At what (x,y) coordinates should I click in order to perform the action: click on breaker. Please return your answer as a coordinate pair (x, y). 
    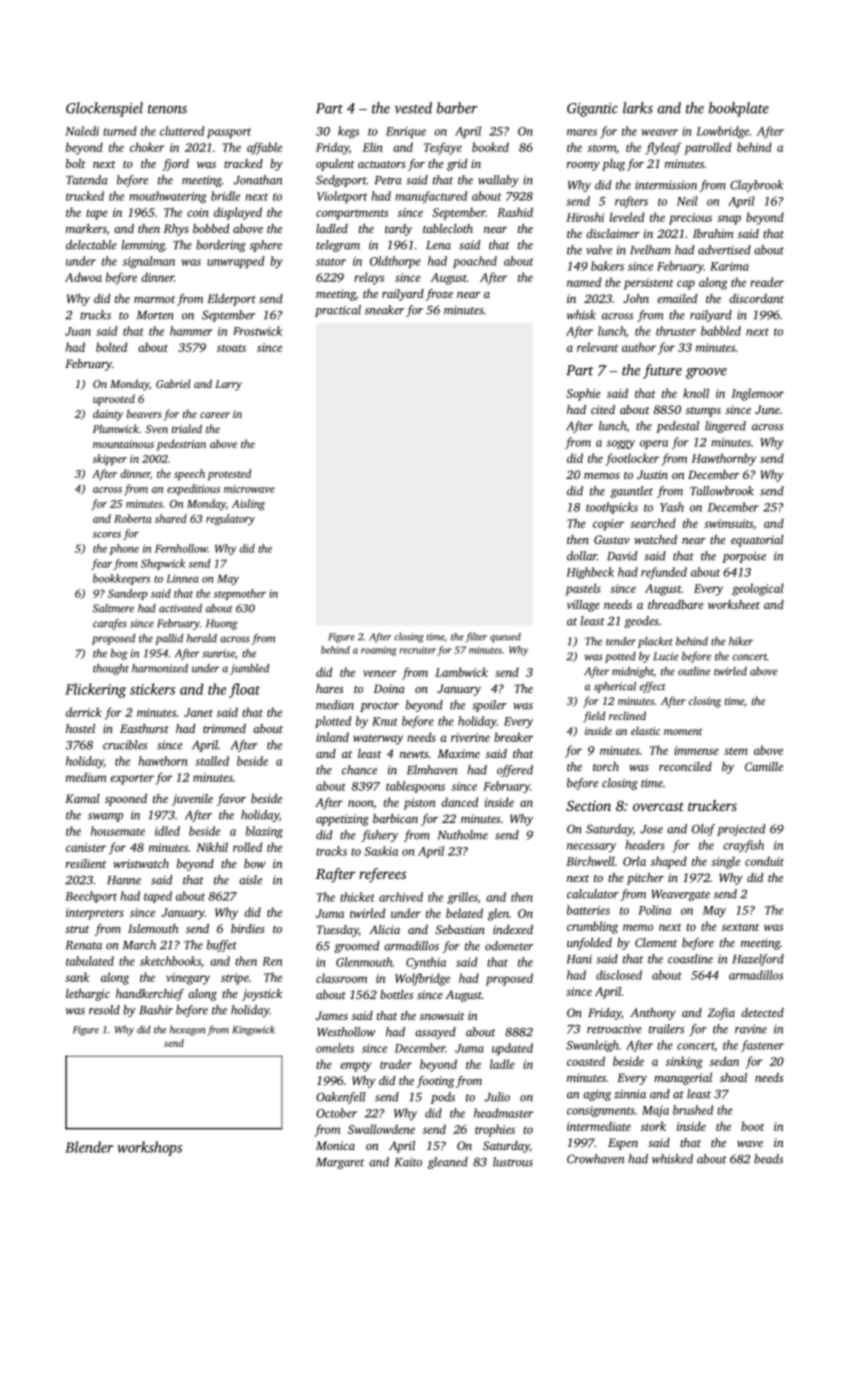
    Looking at the image, I should click on (514, 737).
